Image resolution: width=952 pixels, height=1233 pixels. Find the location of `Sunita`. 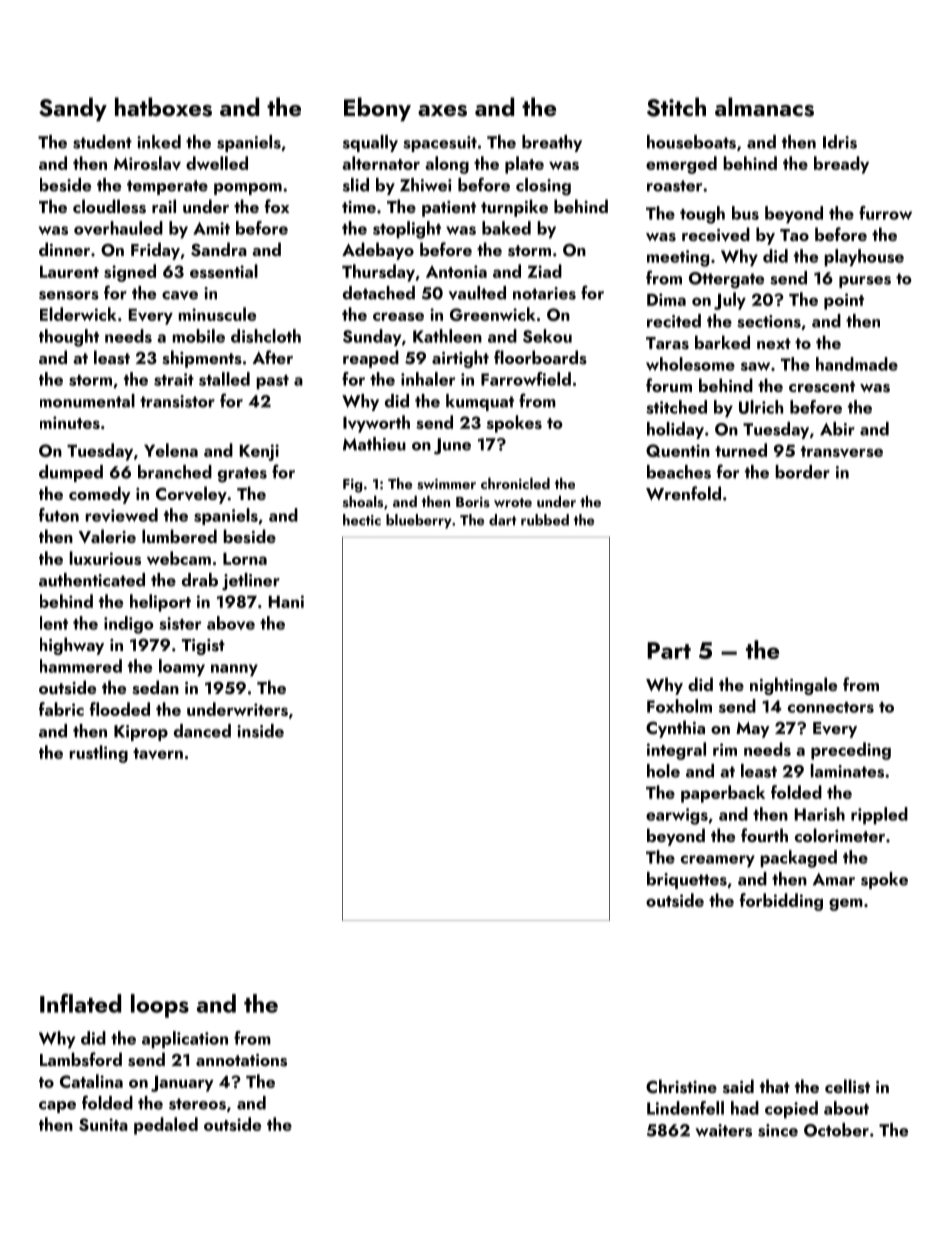

Sunita is located at coordinates (103, 1124).
